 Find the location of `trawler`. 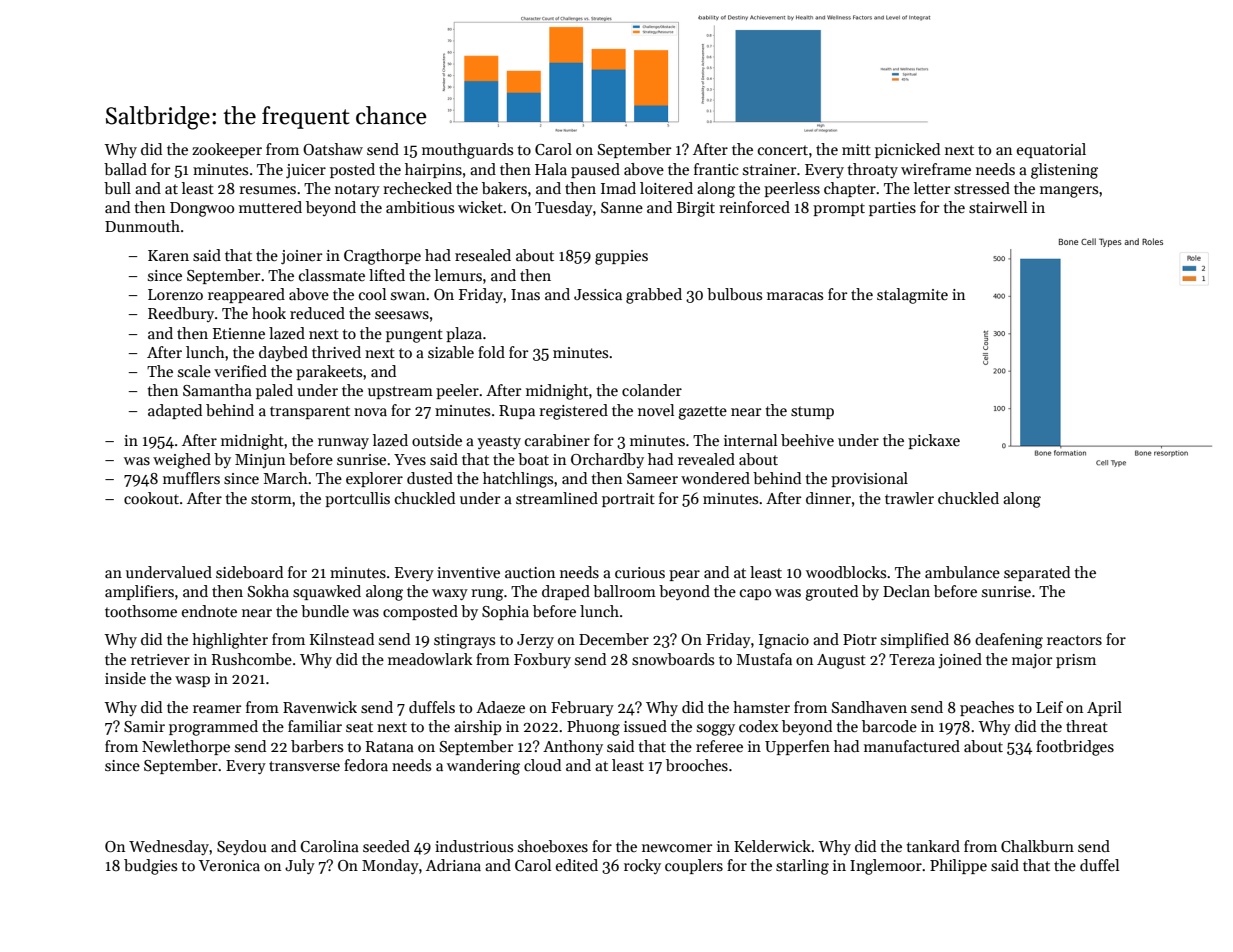

trawler is located at coordinates (909, 498).
